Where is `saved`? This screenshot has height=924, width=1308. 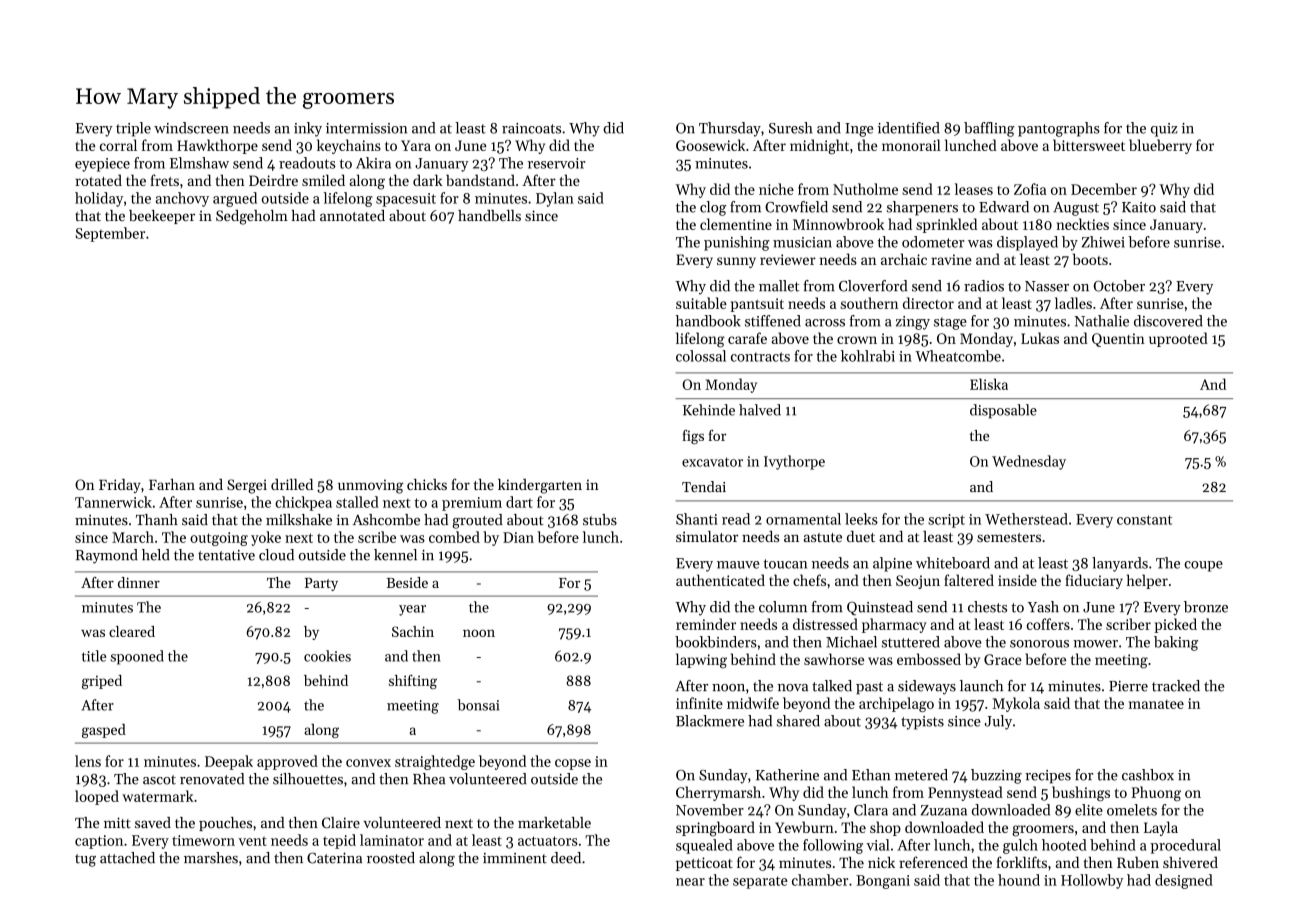 saved is located at coordinates (153, 822).
